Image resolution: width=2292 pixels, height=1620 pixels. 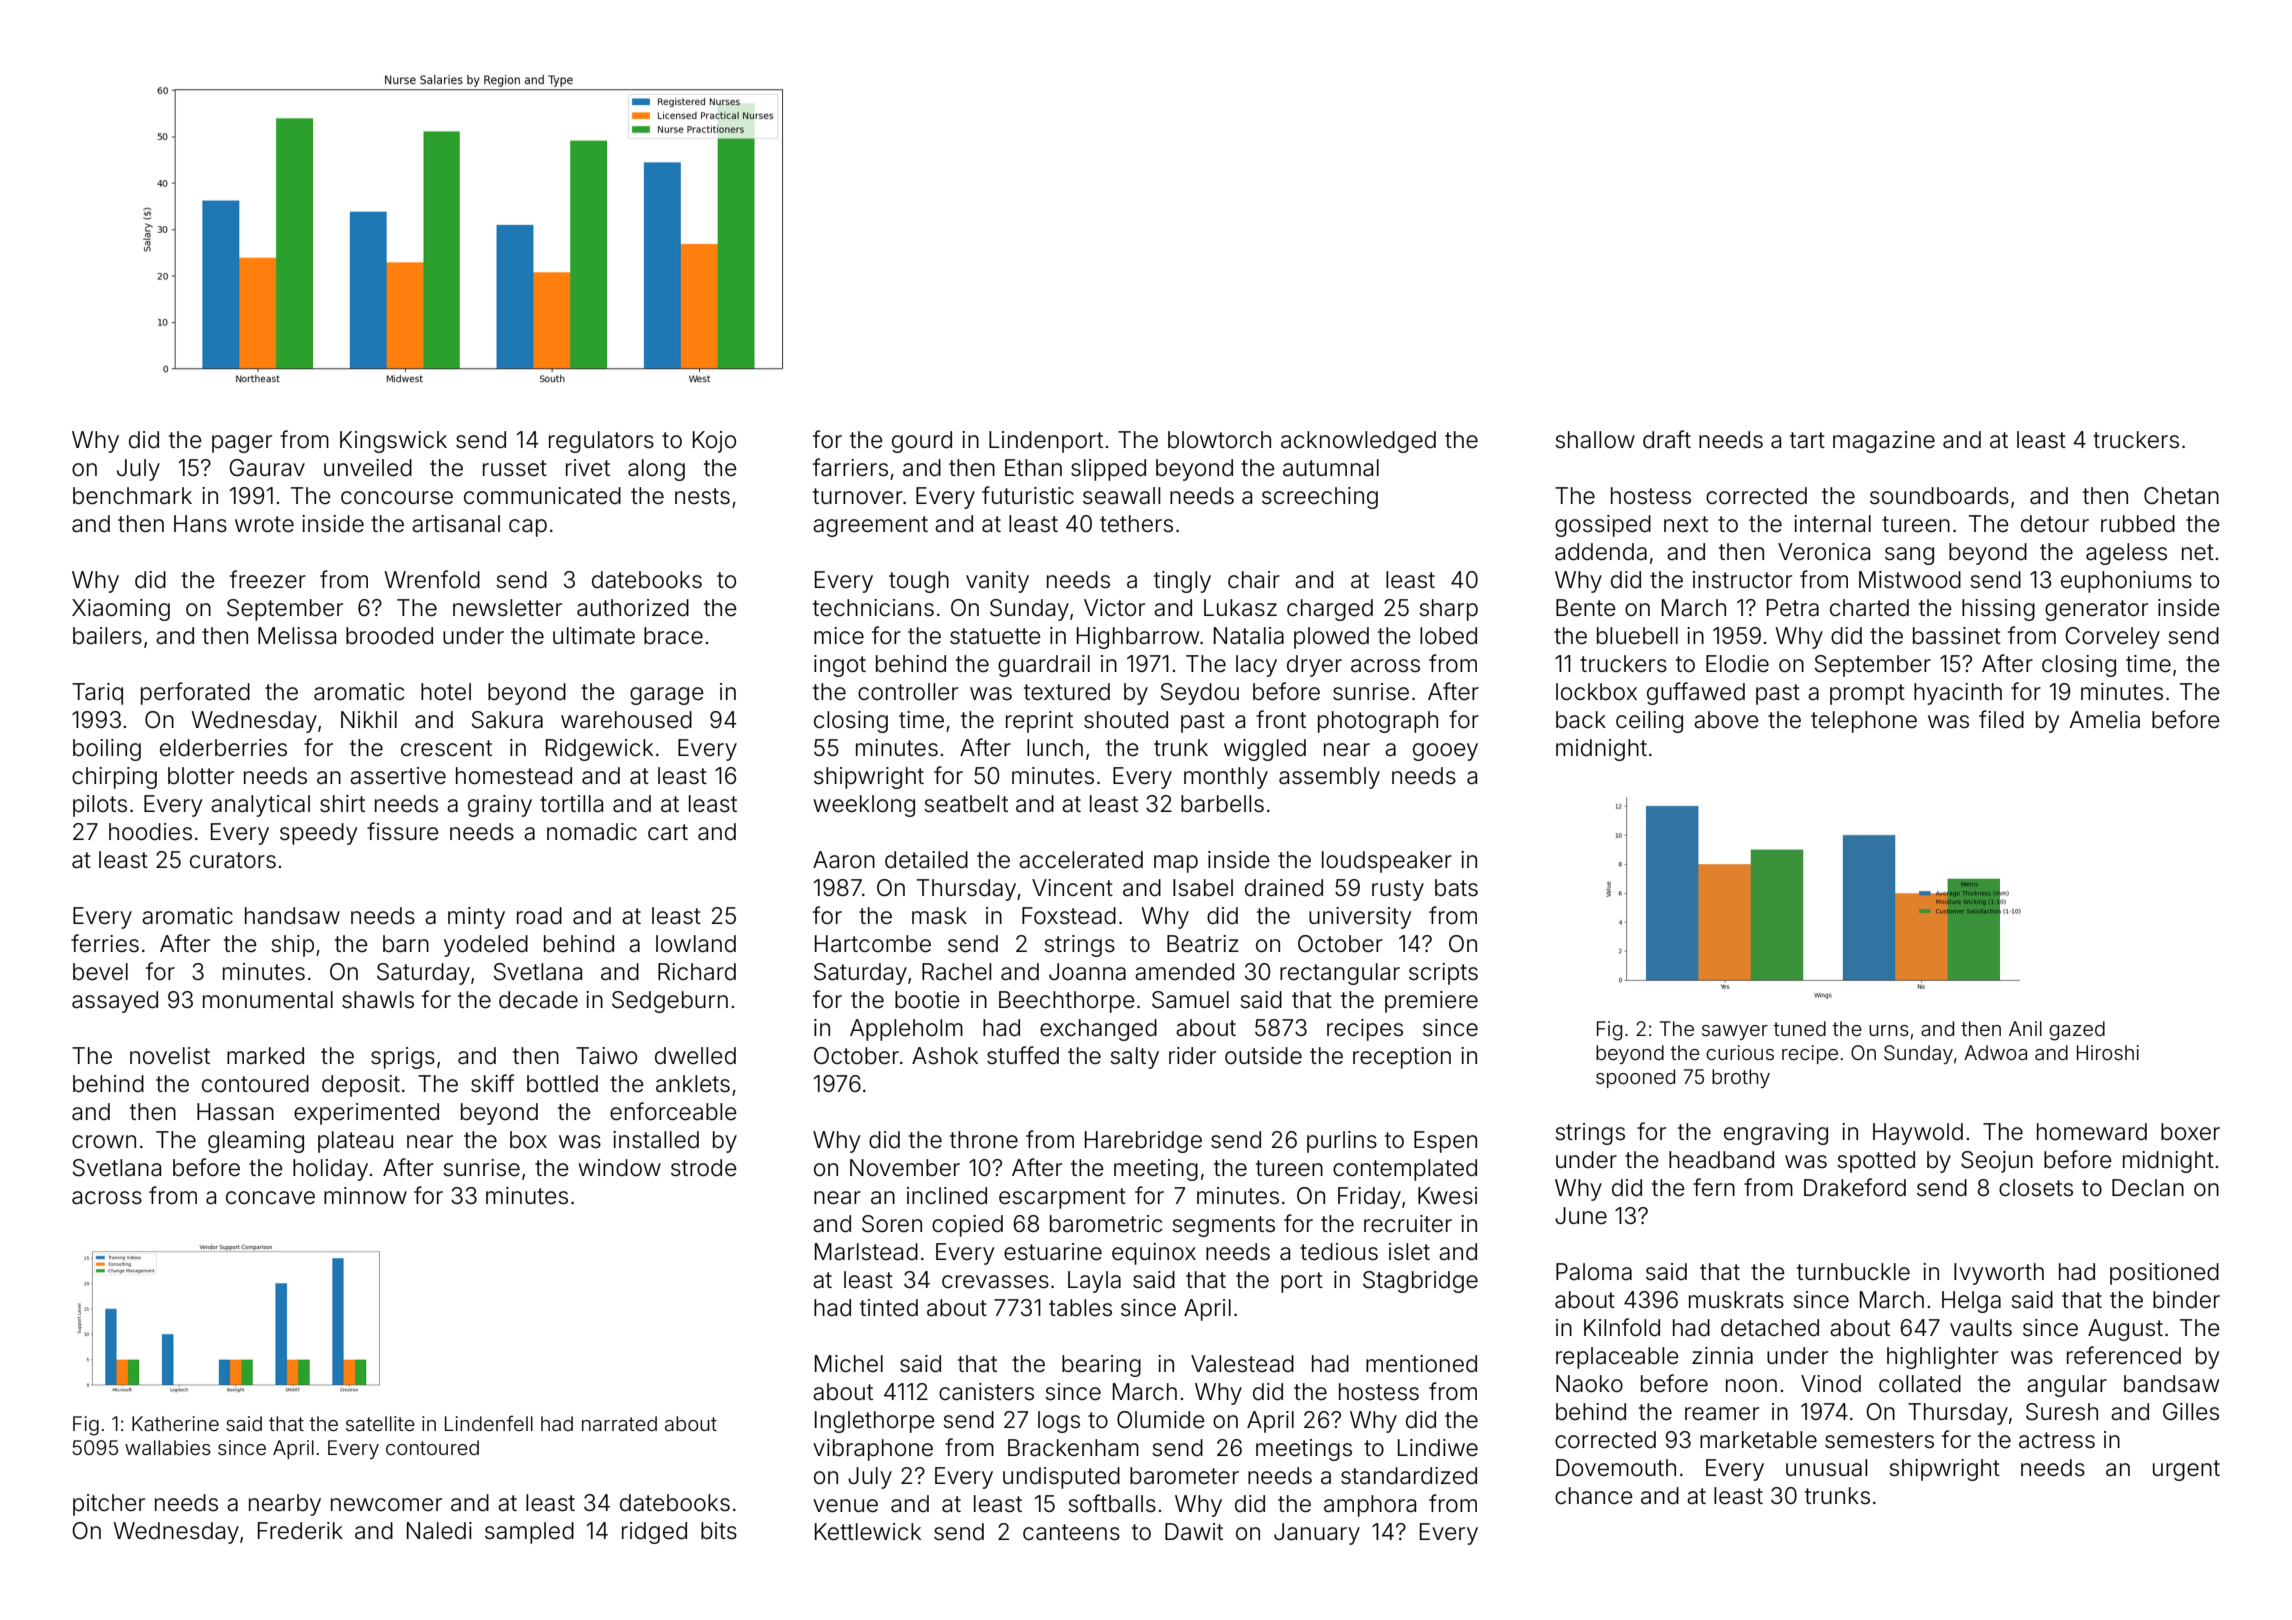 What do you see at coordinates (1023, 1055) in the document?
I see `stuffed` at bounding box center [1023, 1055].
